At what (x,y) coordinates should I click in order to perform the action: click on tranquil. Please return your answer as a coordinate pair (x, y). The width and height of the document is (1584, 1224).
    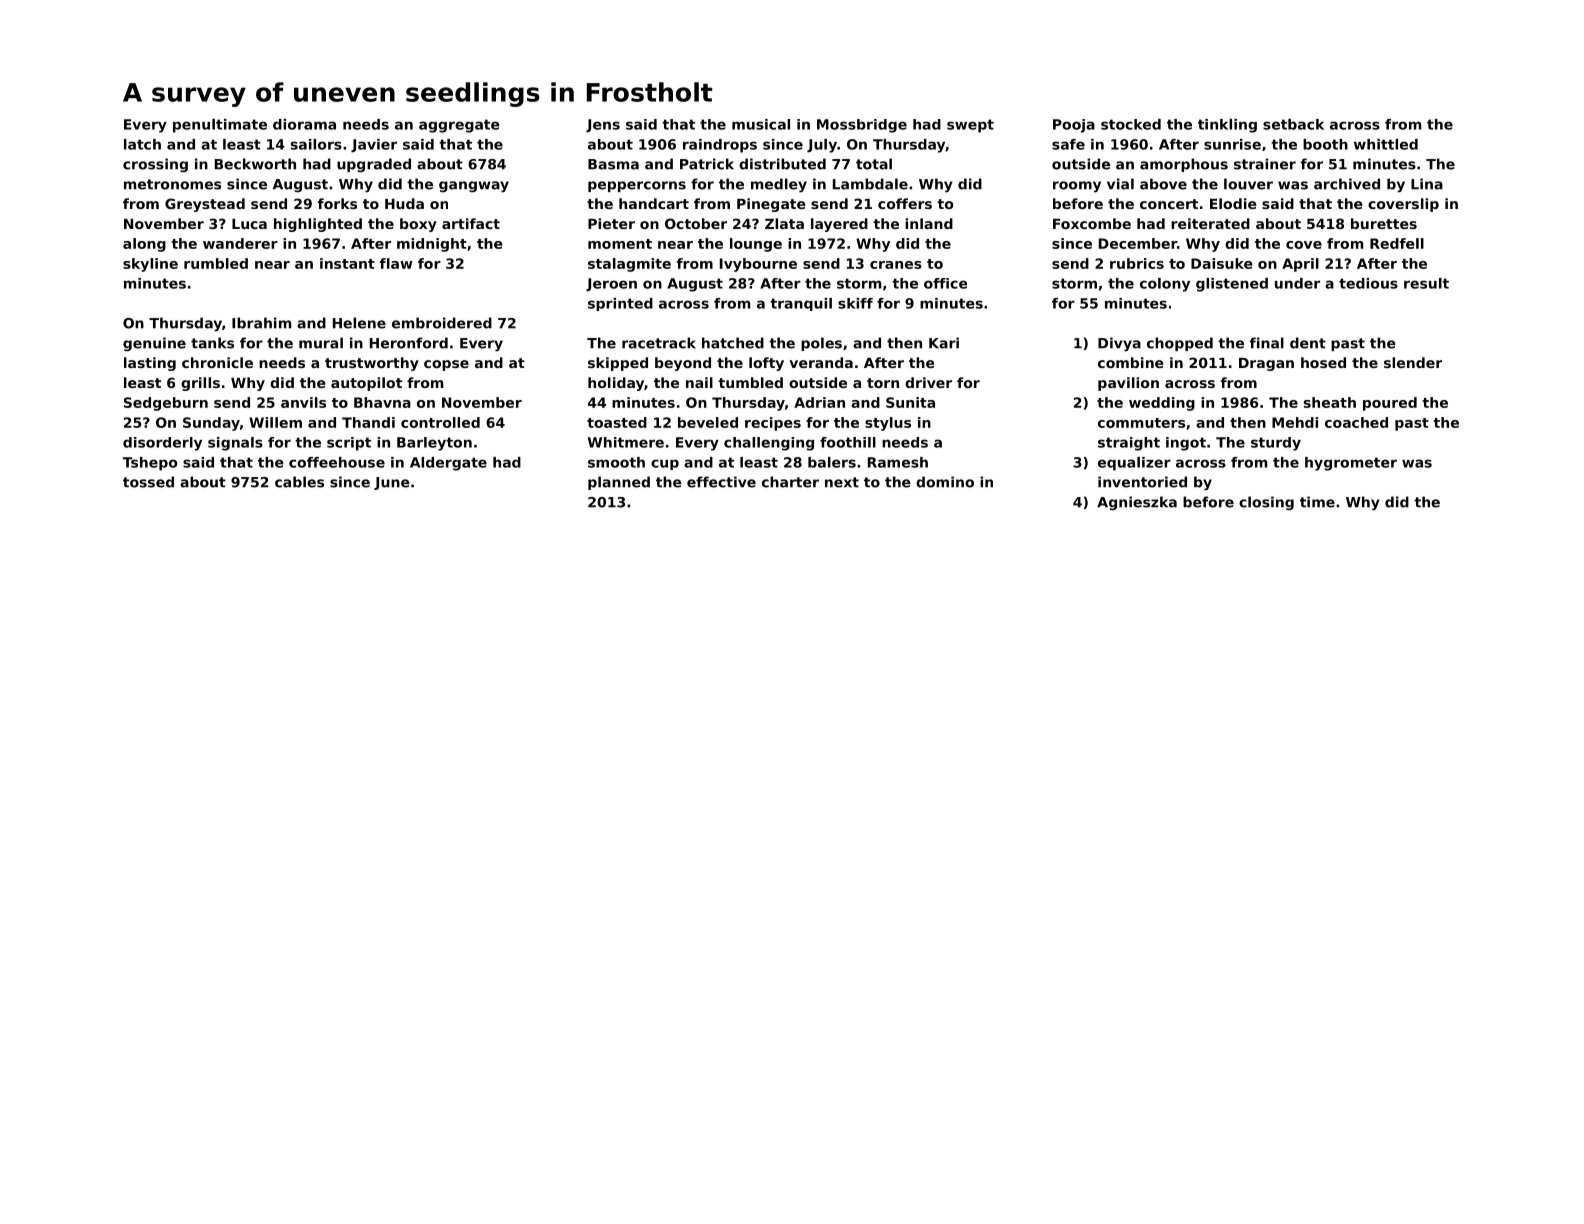
    Looking at the image, I should click on (801, 304).
